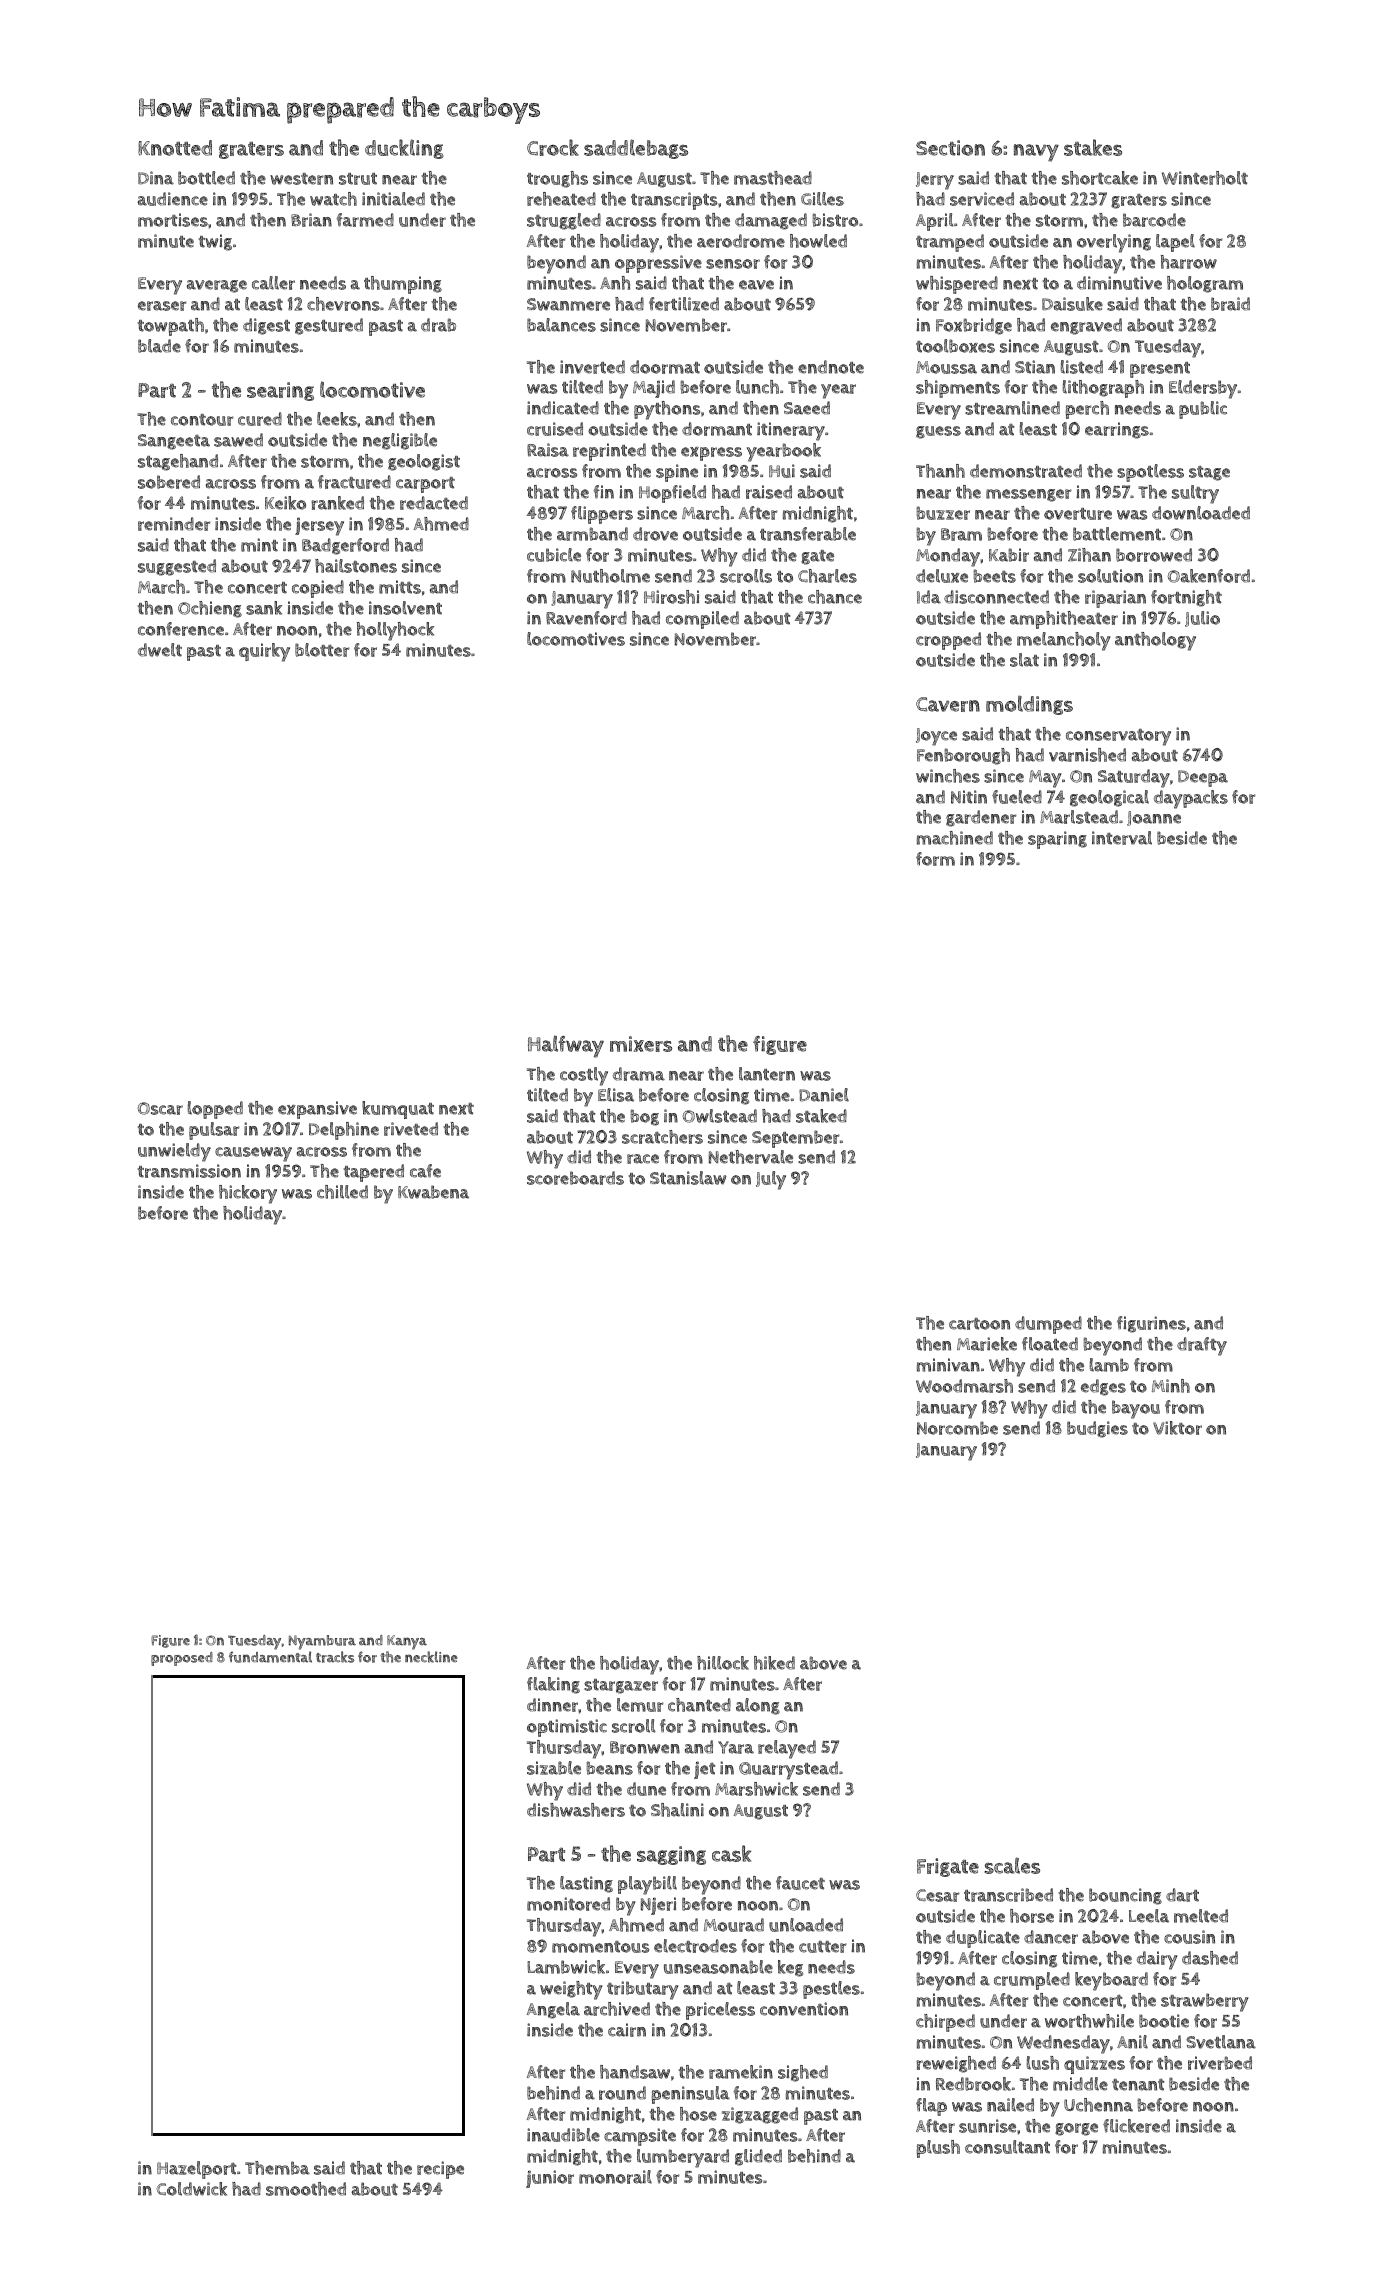 This image has height=2296, width=1394. Describe the element at coordinates (182, 1659) in the image. I see `proposed` at that location.
